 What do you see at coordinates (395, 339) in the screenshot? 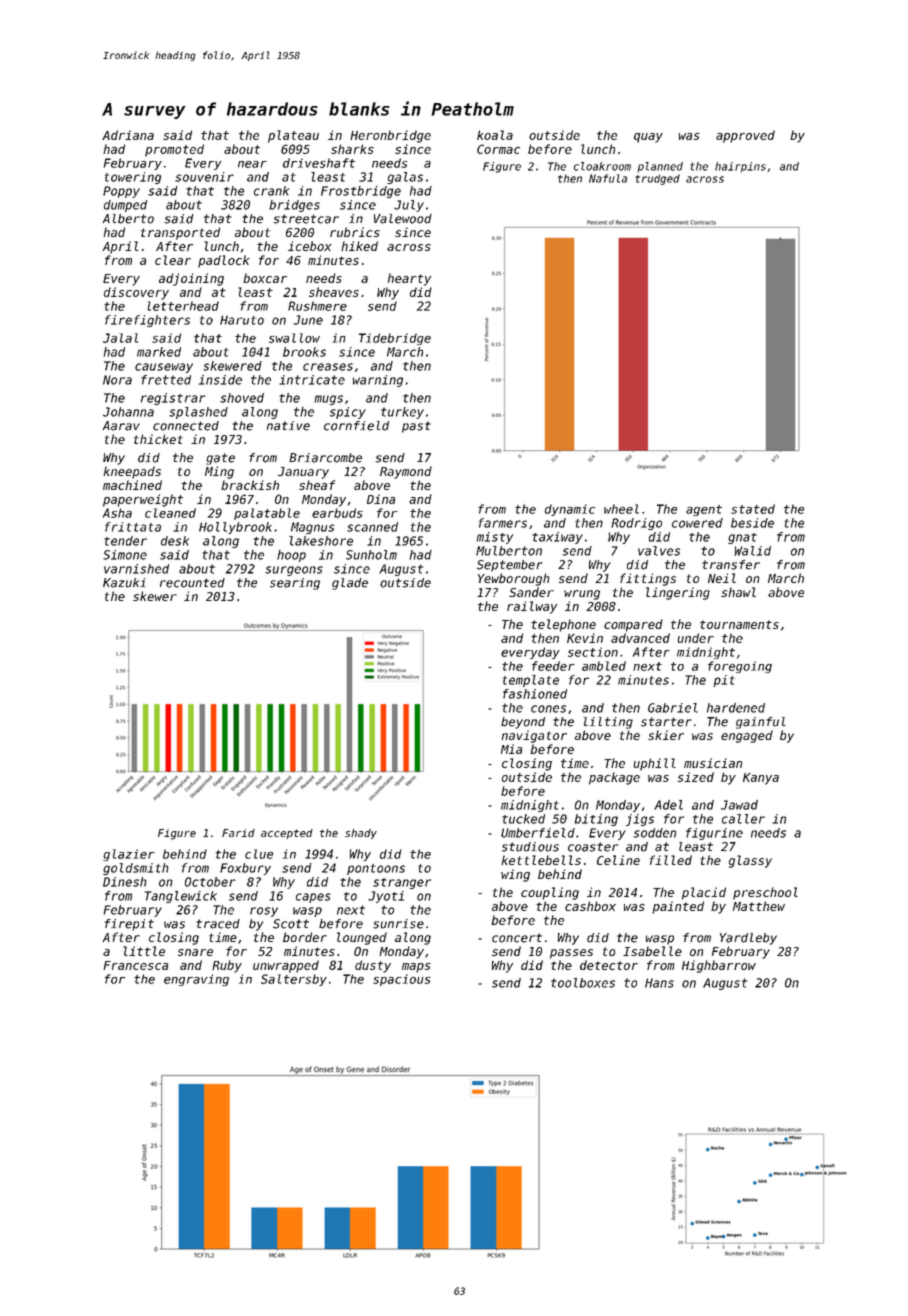
I see `Tidebridge` at bounding box center [395, 339].
